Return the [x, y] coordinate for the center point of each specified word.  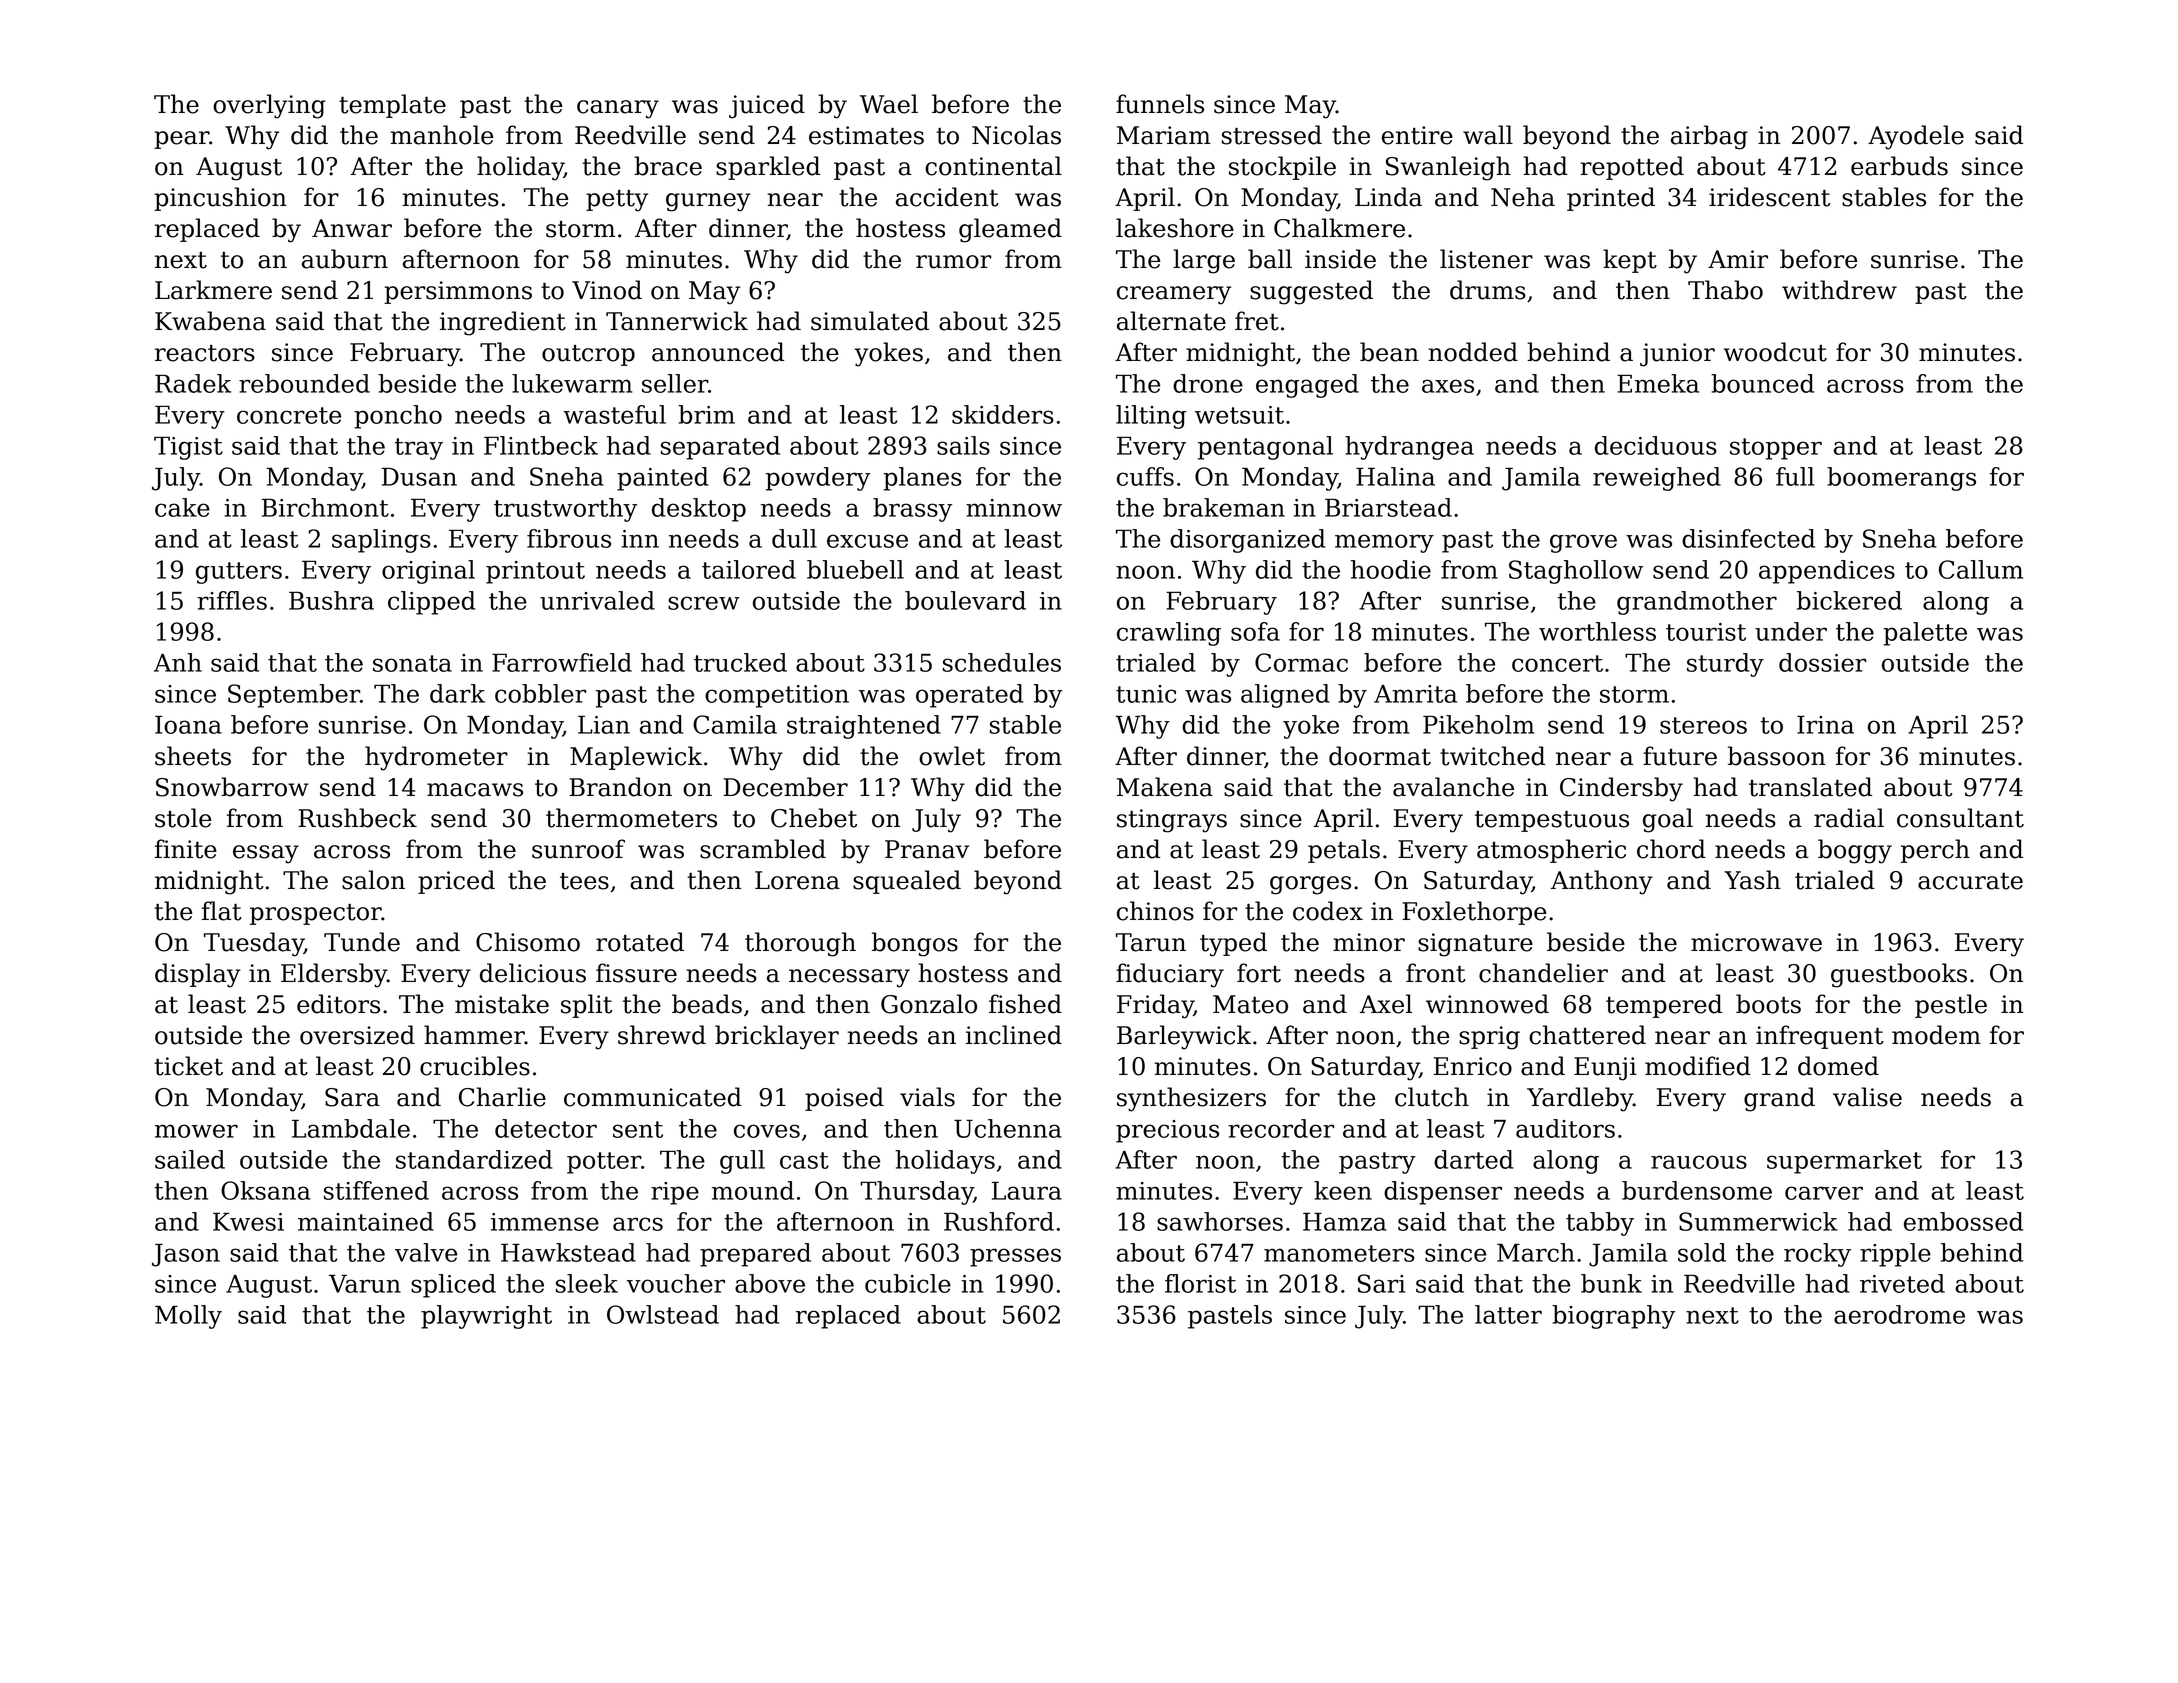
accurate [1970, 881]
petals [1344, 851]
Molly [188, 1317]
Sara [352, 1097]
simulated [870, 321]
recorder [1281, 1128]
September [294, 696]
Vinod [607, 290]
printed [1611, 199]
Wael [889, 104]
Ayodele [1916, 137]
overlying [269, 106]
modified [1698, 1066]
